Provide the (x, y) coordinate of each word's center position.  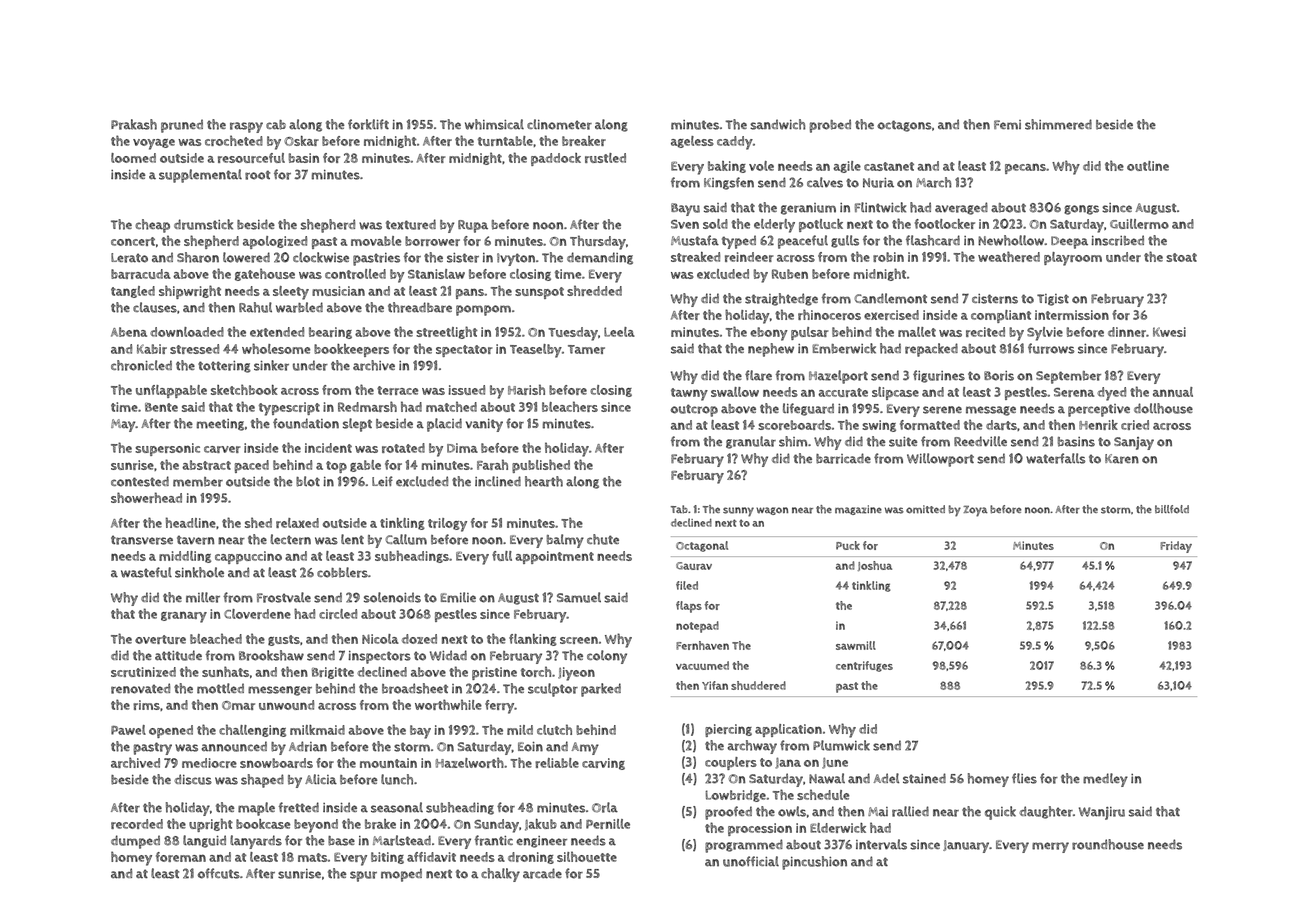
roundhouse (1108, 844)
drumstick (203, 224)
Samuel (579, 597)
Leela (619, 332)
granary (184, 617)
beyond (316, 826)
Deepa (1069, 242)
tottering (224, 367)
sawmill (856, 645)
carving (603, 764)
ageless (692, 142)
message (991, 411)
